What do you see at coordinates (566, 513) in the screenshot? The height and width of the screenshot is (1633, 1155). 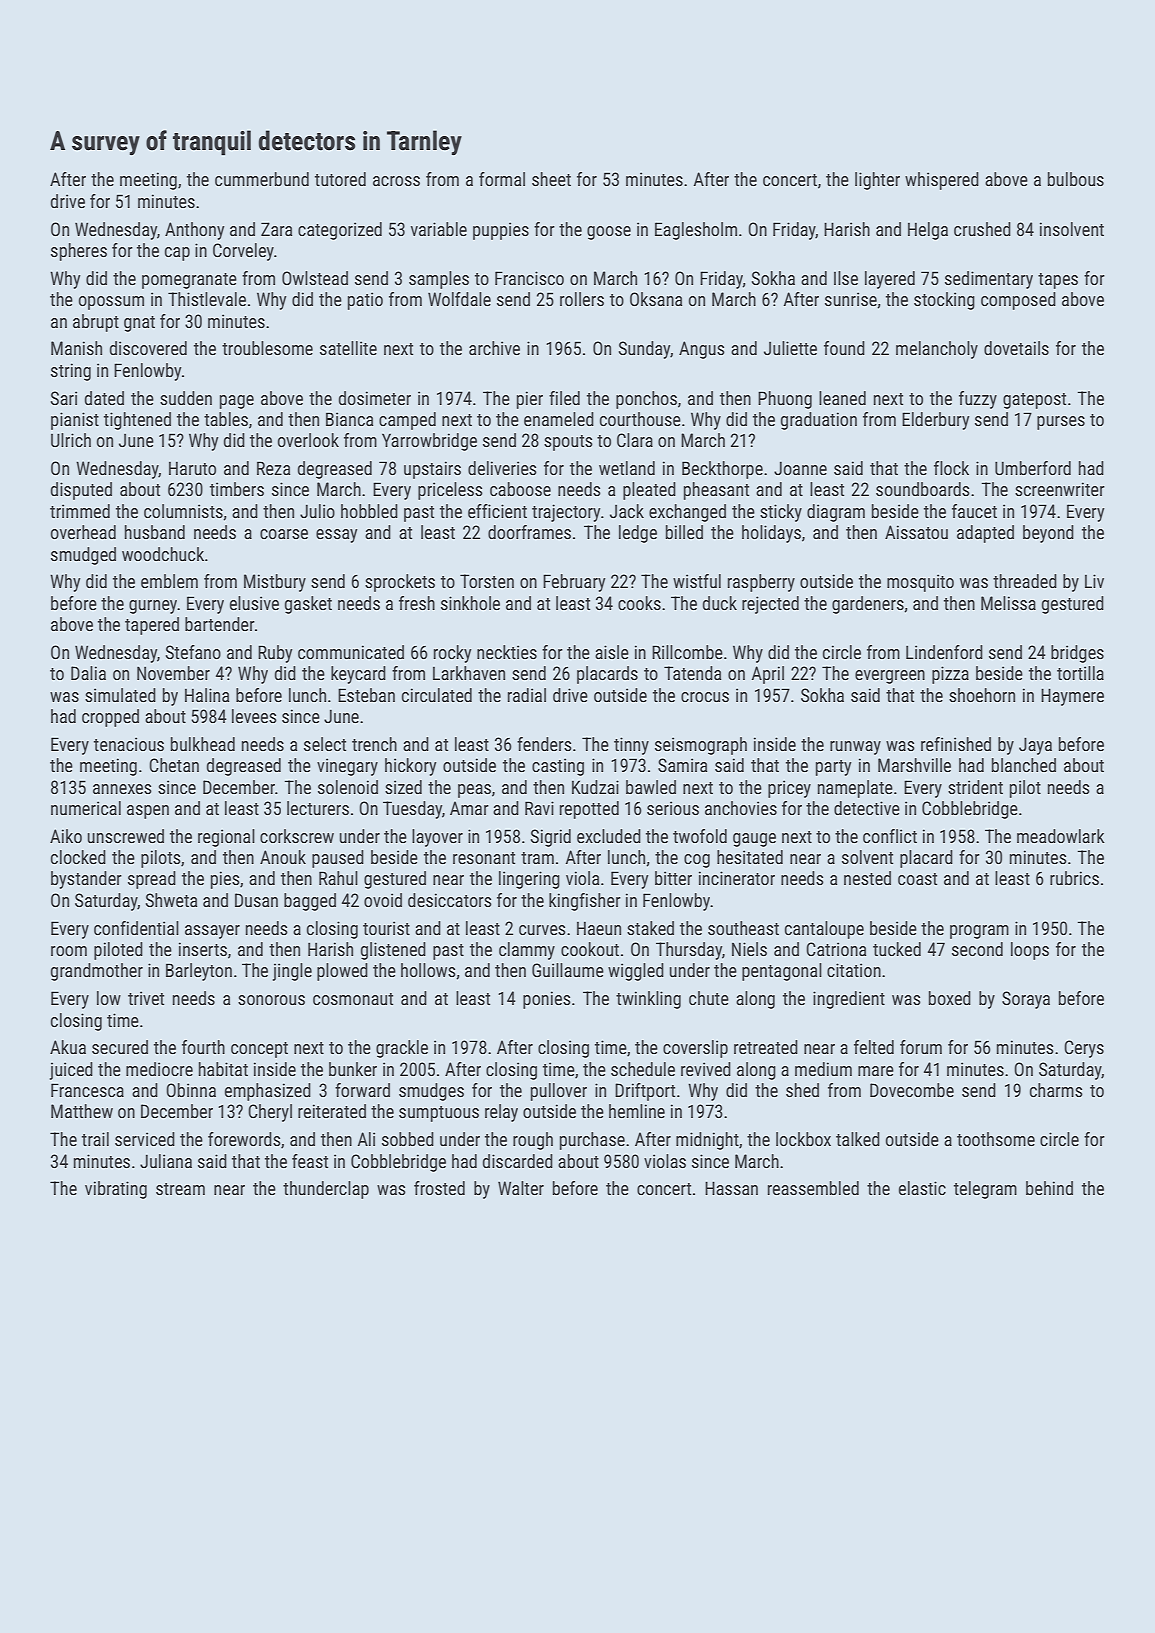 I see `trajectory` at bounding box center [566, 513].
